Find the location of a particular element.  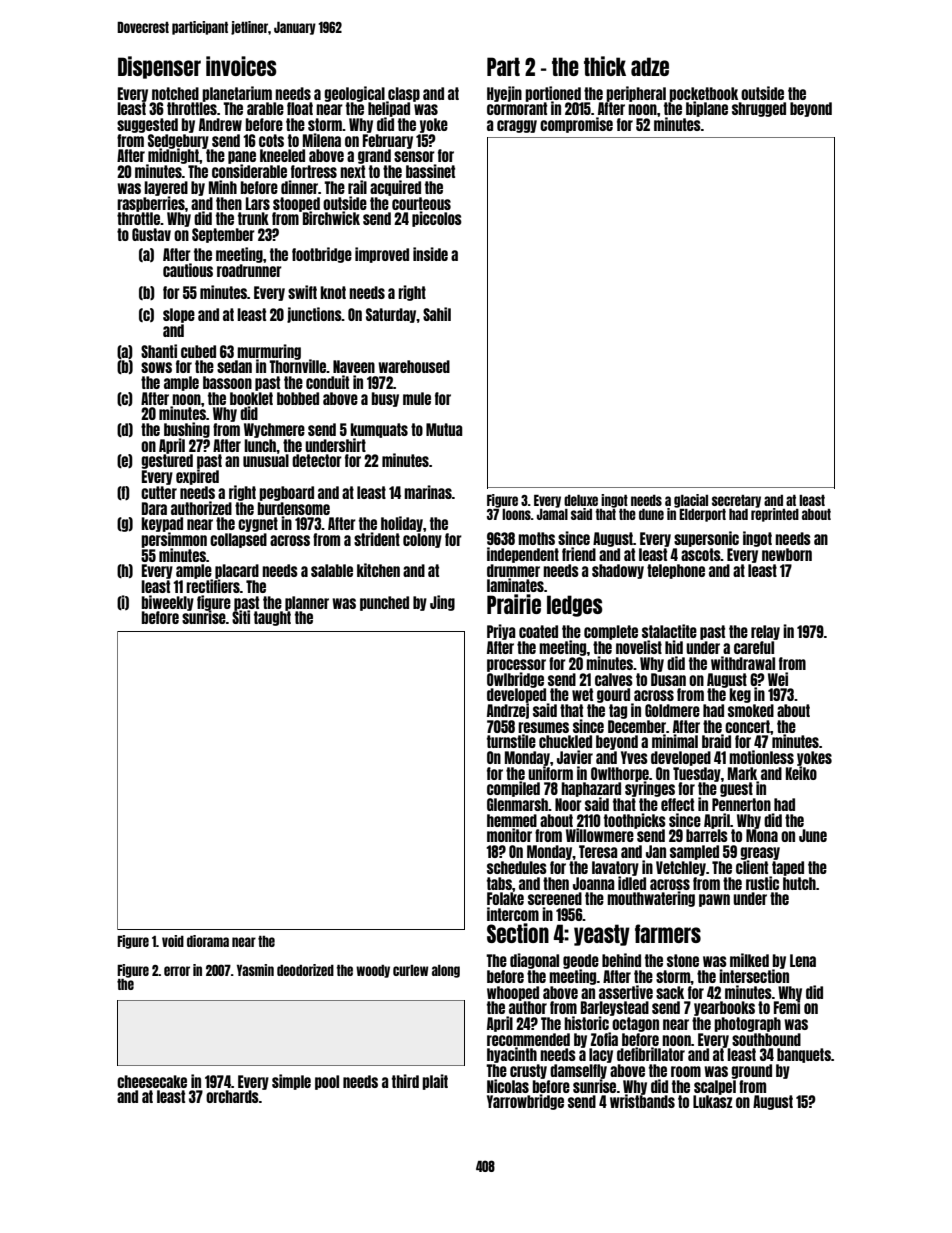

Yasmin is located at coordinates (255, 970).
